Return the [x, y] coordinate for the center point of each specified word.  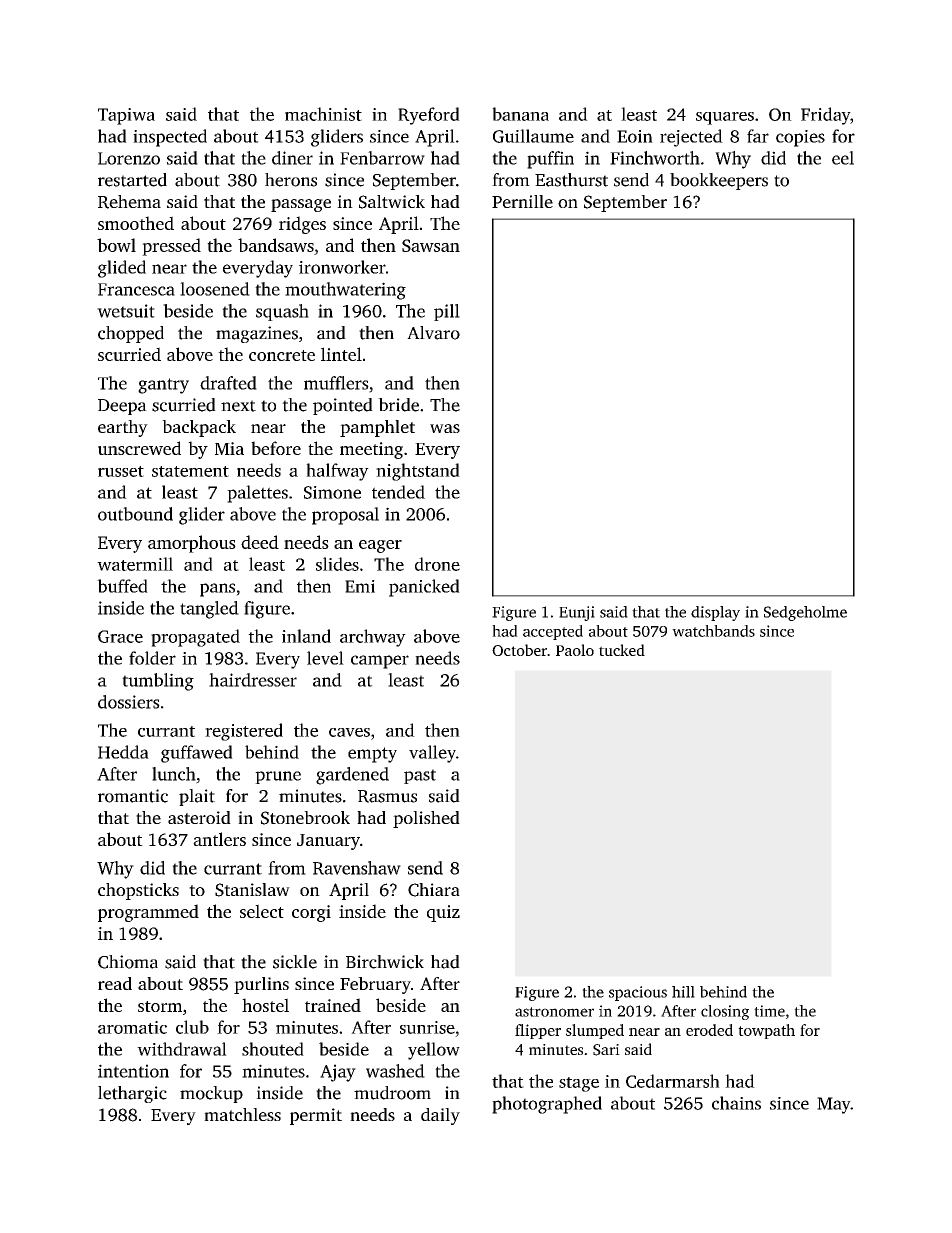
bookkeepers [719, 181]
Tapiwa [126, 116]
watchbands [713, 631]
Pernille [522, 201]
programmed [148, 913]
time [769, 1011]
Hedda [123, 752]
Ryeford [429, 116]
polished [426, 819]
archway [373, 638]
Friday [825, 116]
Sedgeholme [805, 613]
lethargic [132, 1094]
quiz [443, 913]
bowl [116, 245]
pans [217, 590]
